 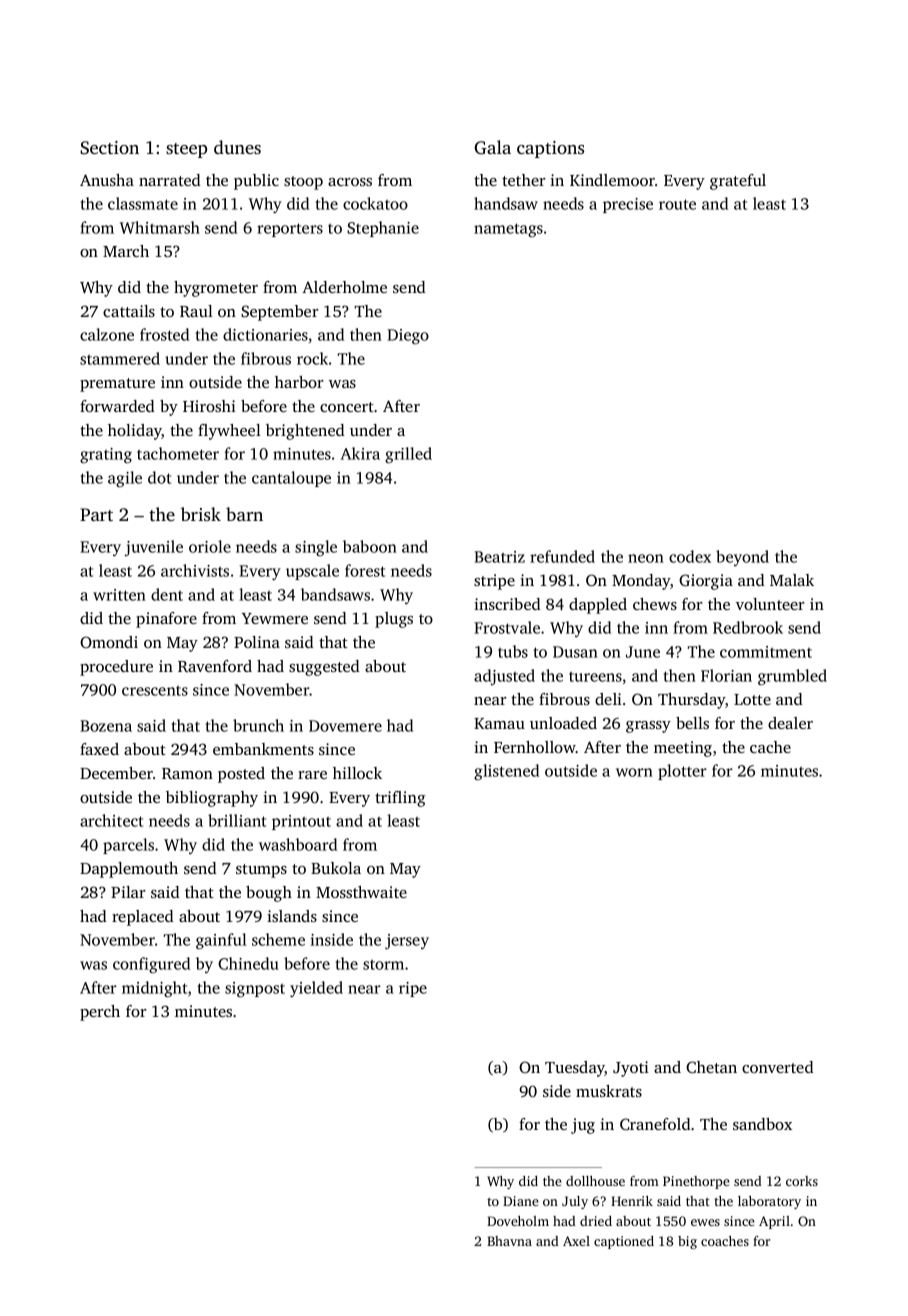 What do you see at coordinates (509, 1241) in the screenshot?
I see `Bhavna` at bounding box center [509, 1241].
